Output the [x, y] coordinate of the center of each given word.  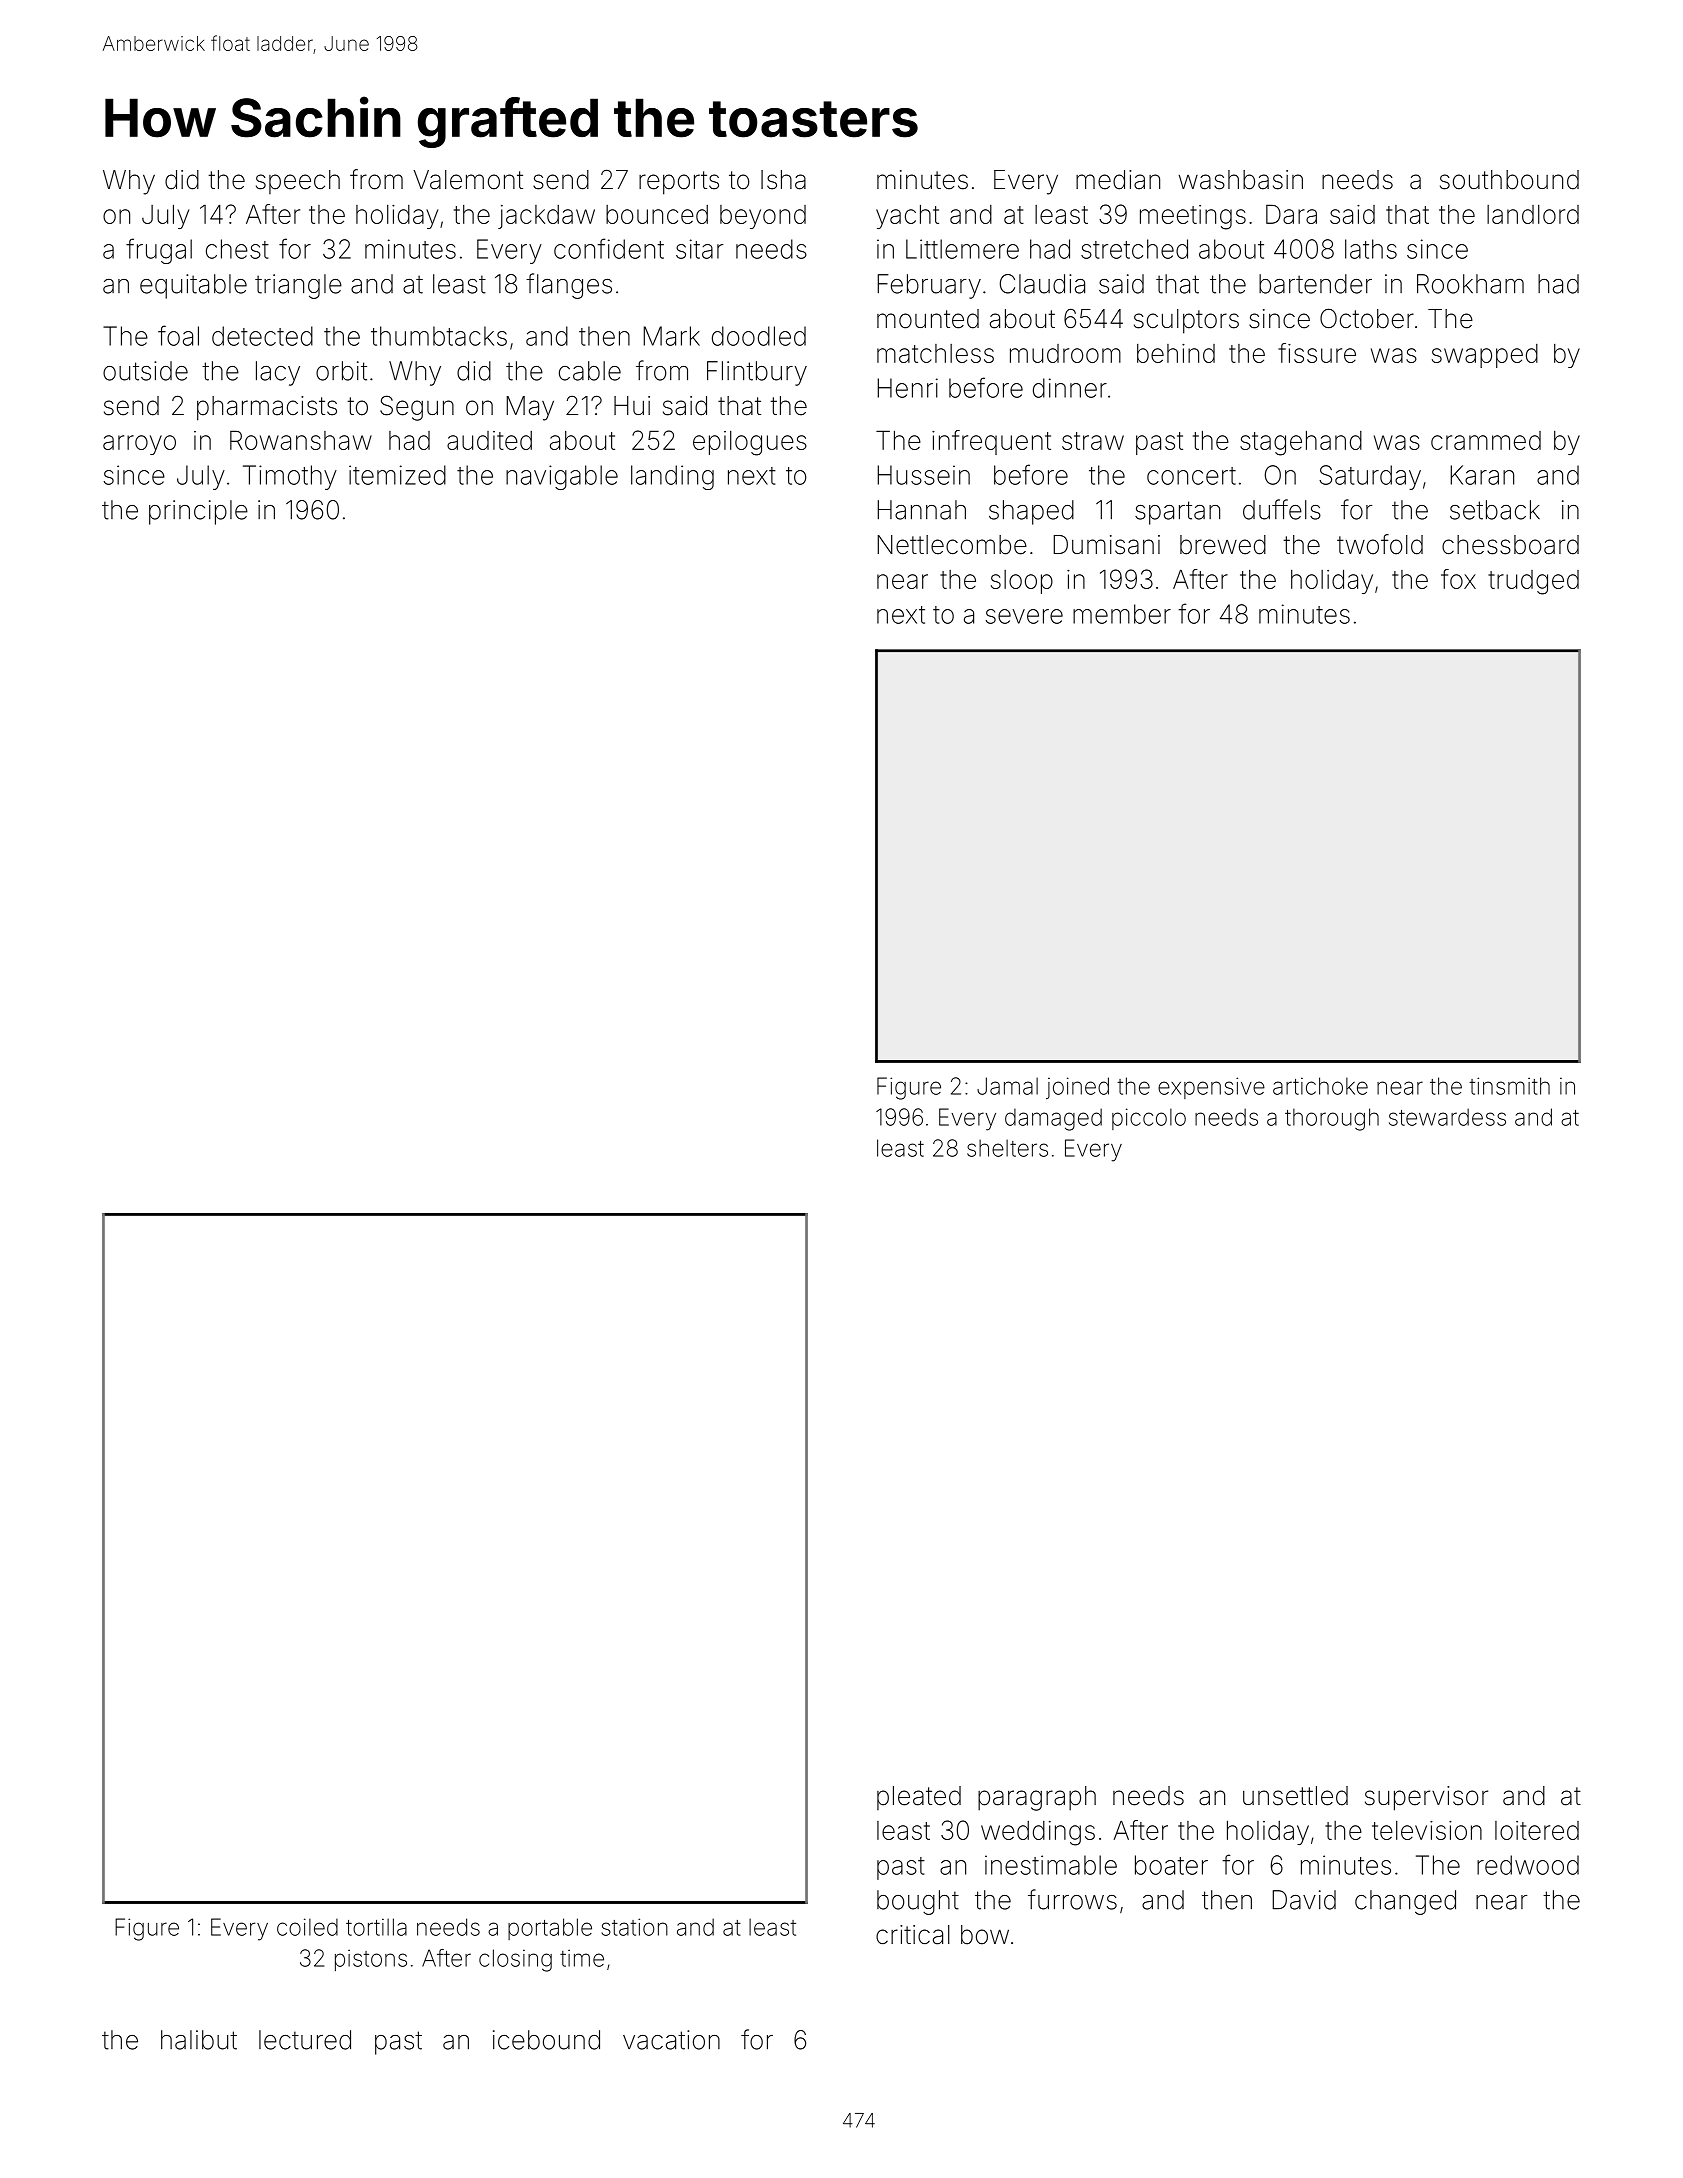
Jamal [1007, 1086]
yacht [907, 216]
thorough [1332, 1119]
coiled [307, 1927]
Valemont [468, 180]
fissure [1317, 353]
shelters [1007, 1148]
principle [198, 512]
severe [1024, 616]
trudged [1533, 582]
